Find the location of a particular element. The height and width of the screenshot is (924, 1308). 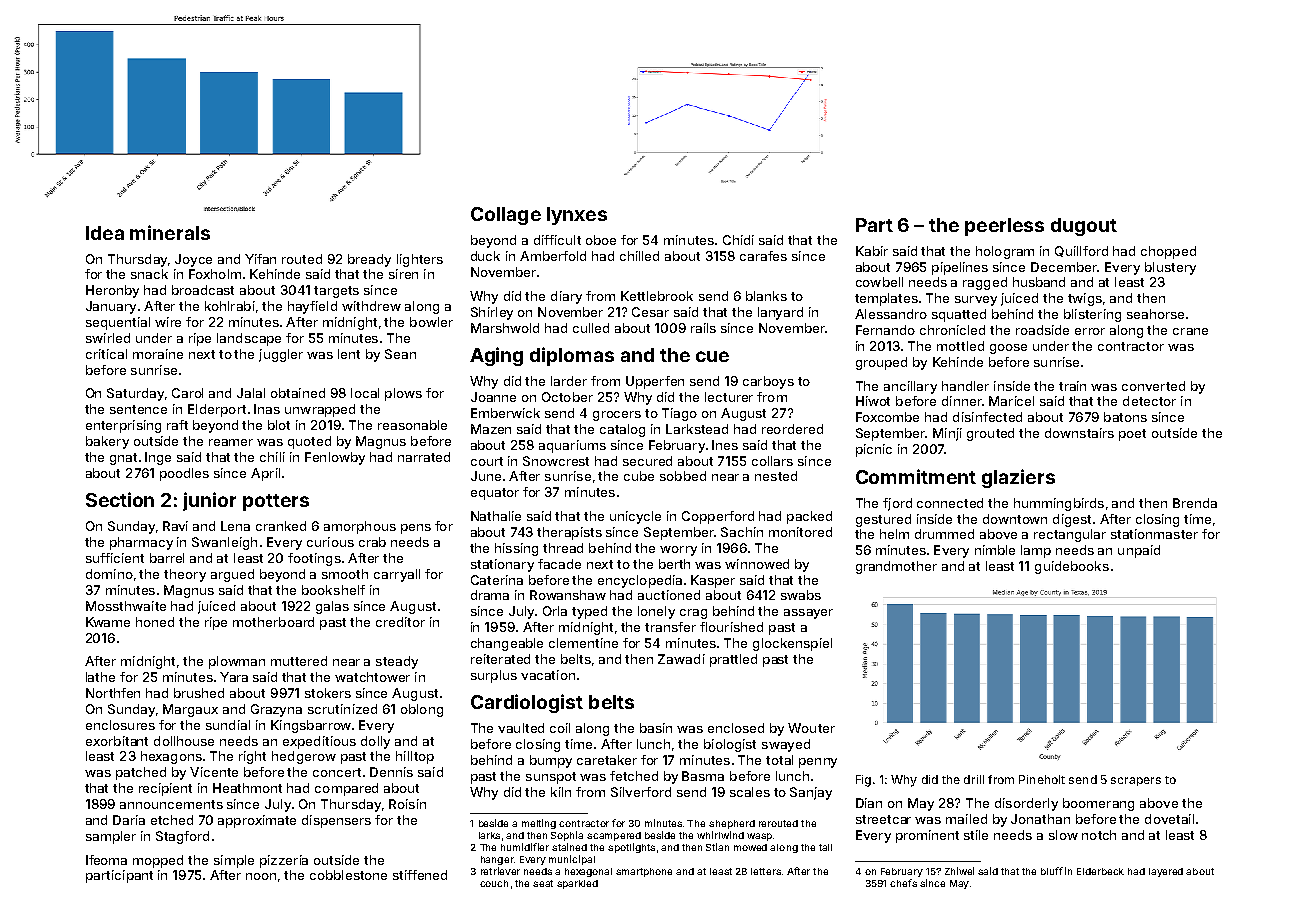

dugout is located at coordinates (1084, 227).
